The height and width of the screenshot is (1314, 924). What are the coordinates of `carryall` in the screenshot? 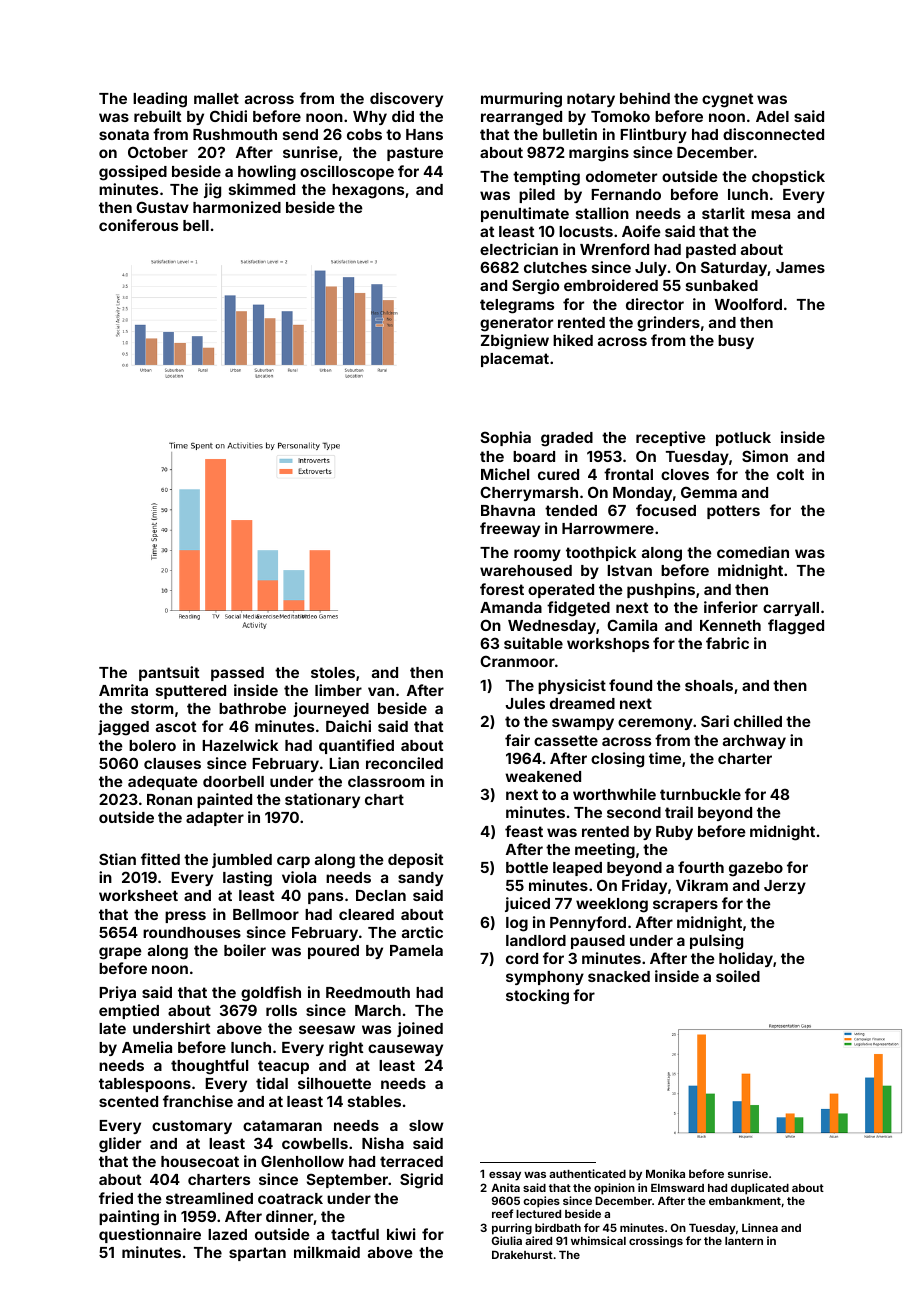 It's located at (791, 609).
